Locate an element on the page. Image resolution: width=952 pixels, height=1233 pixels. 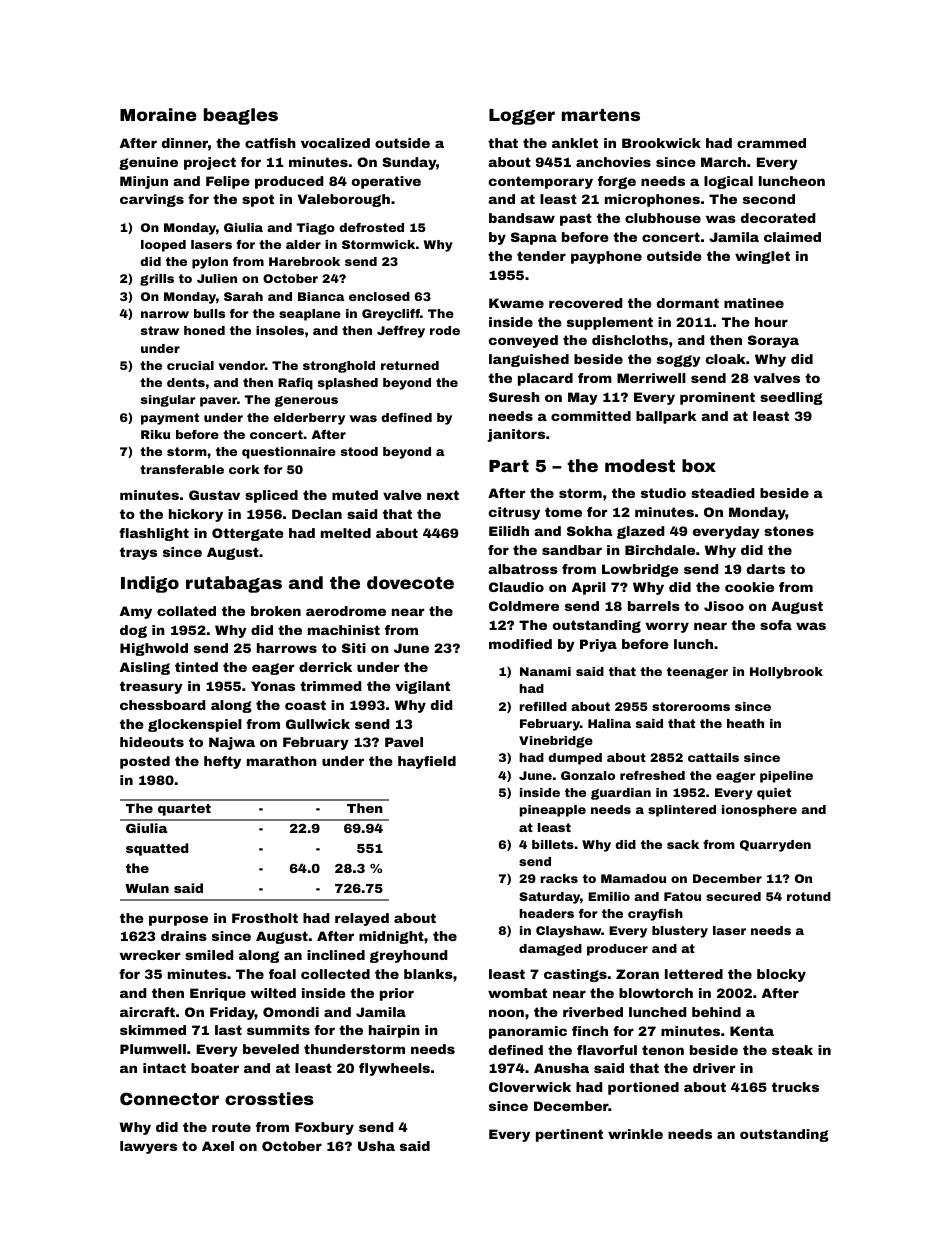
darts is located at coordinates (766, 569).
